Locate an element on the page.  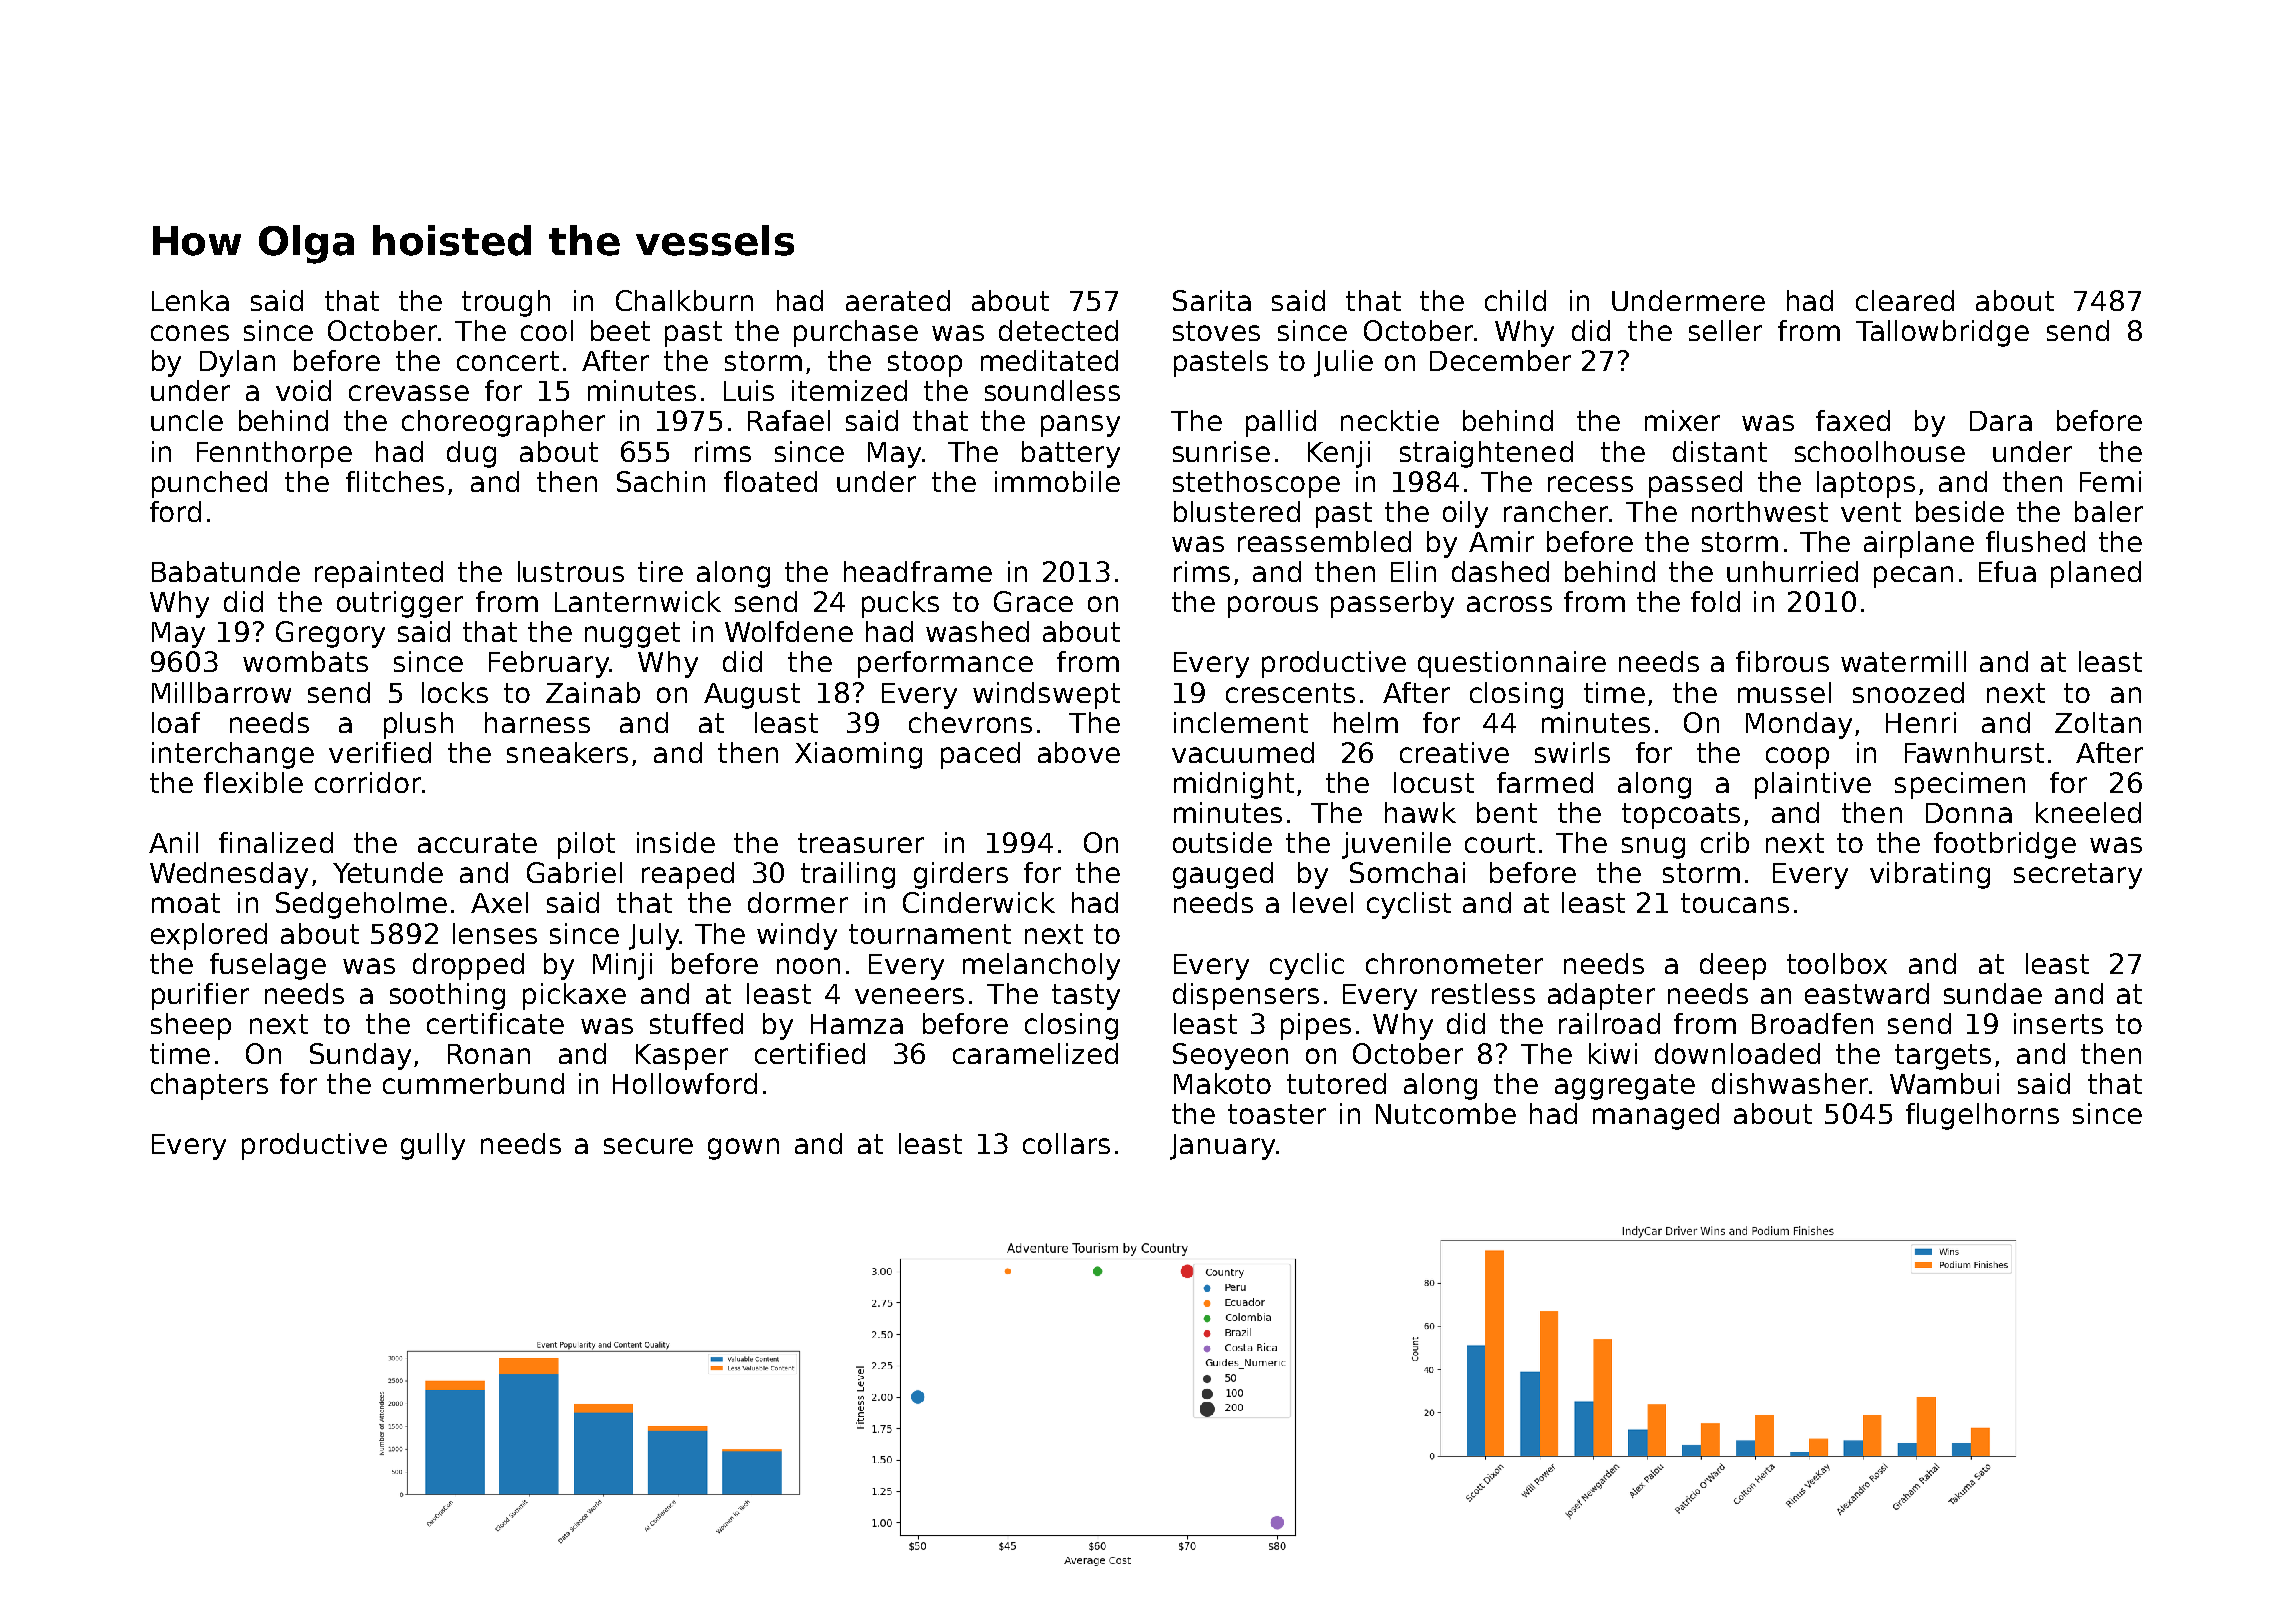
hawk is located at coordinates (1420, 812).
